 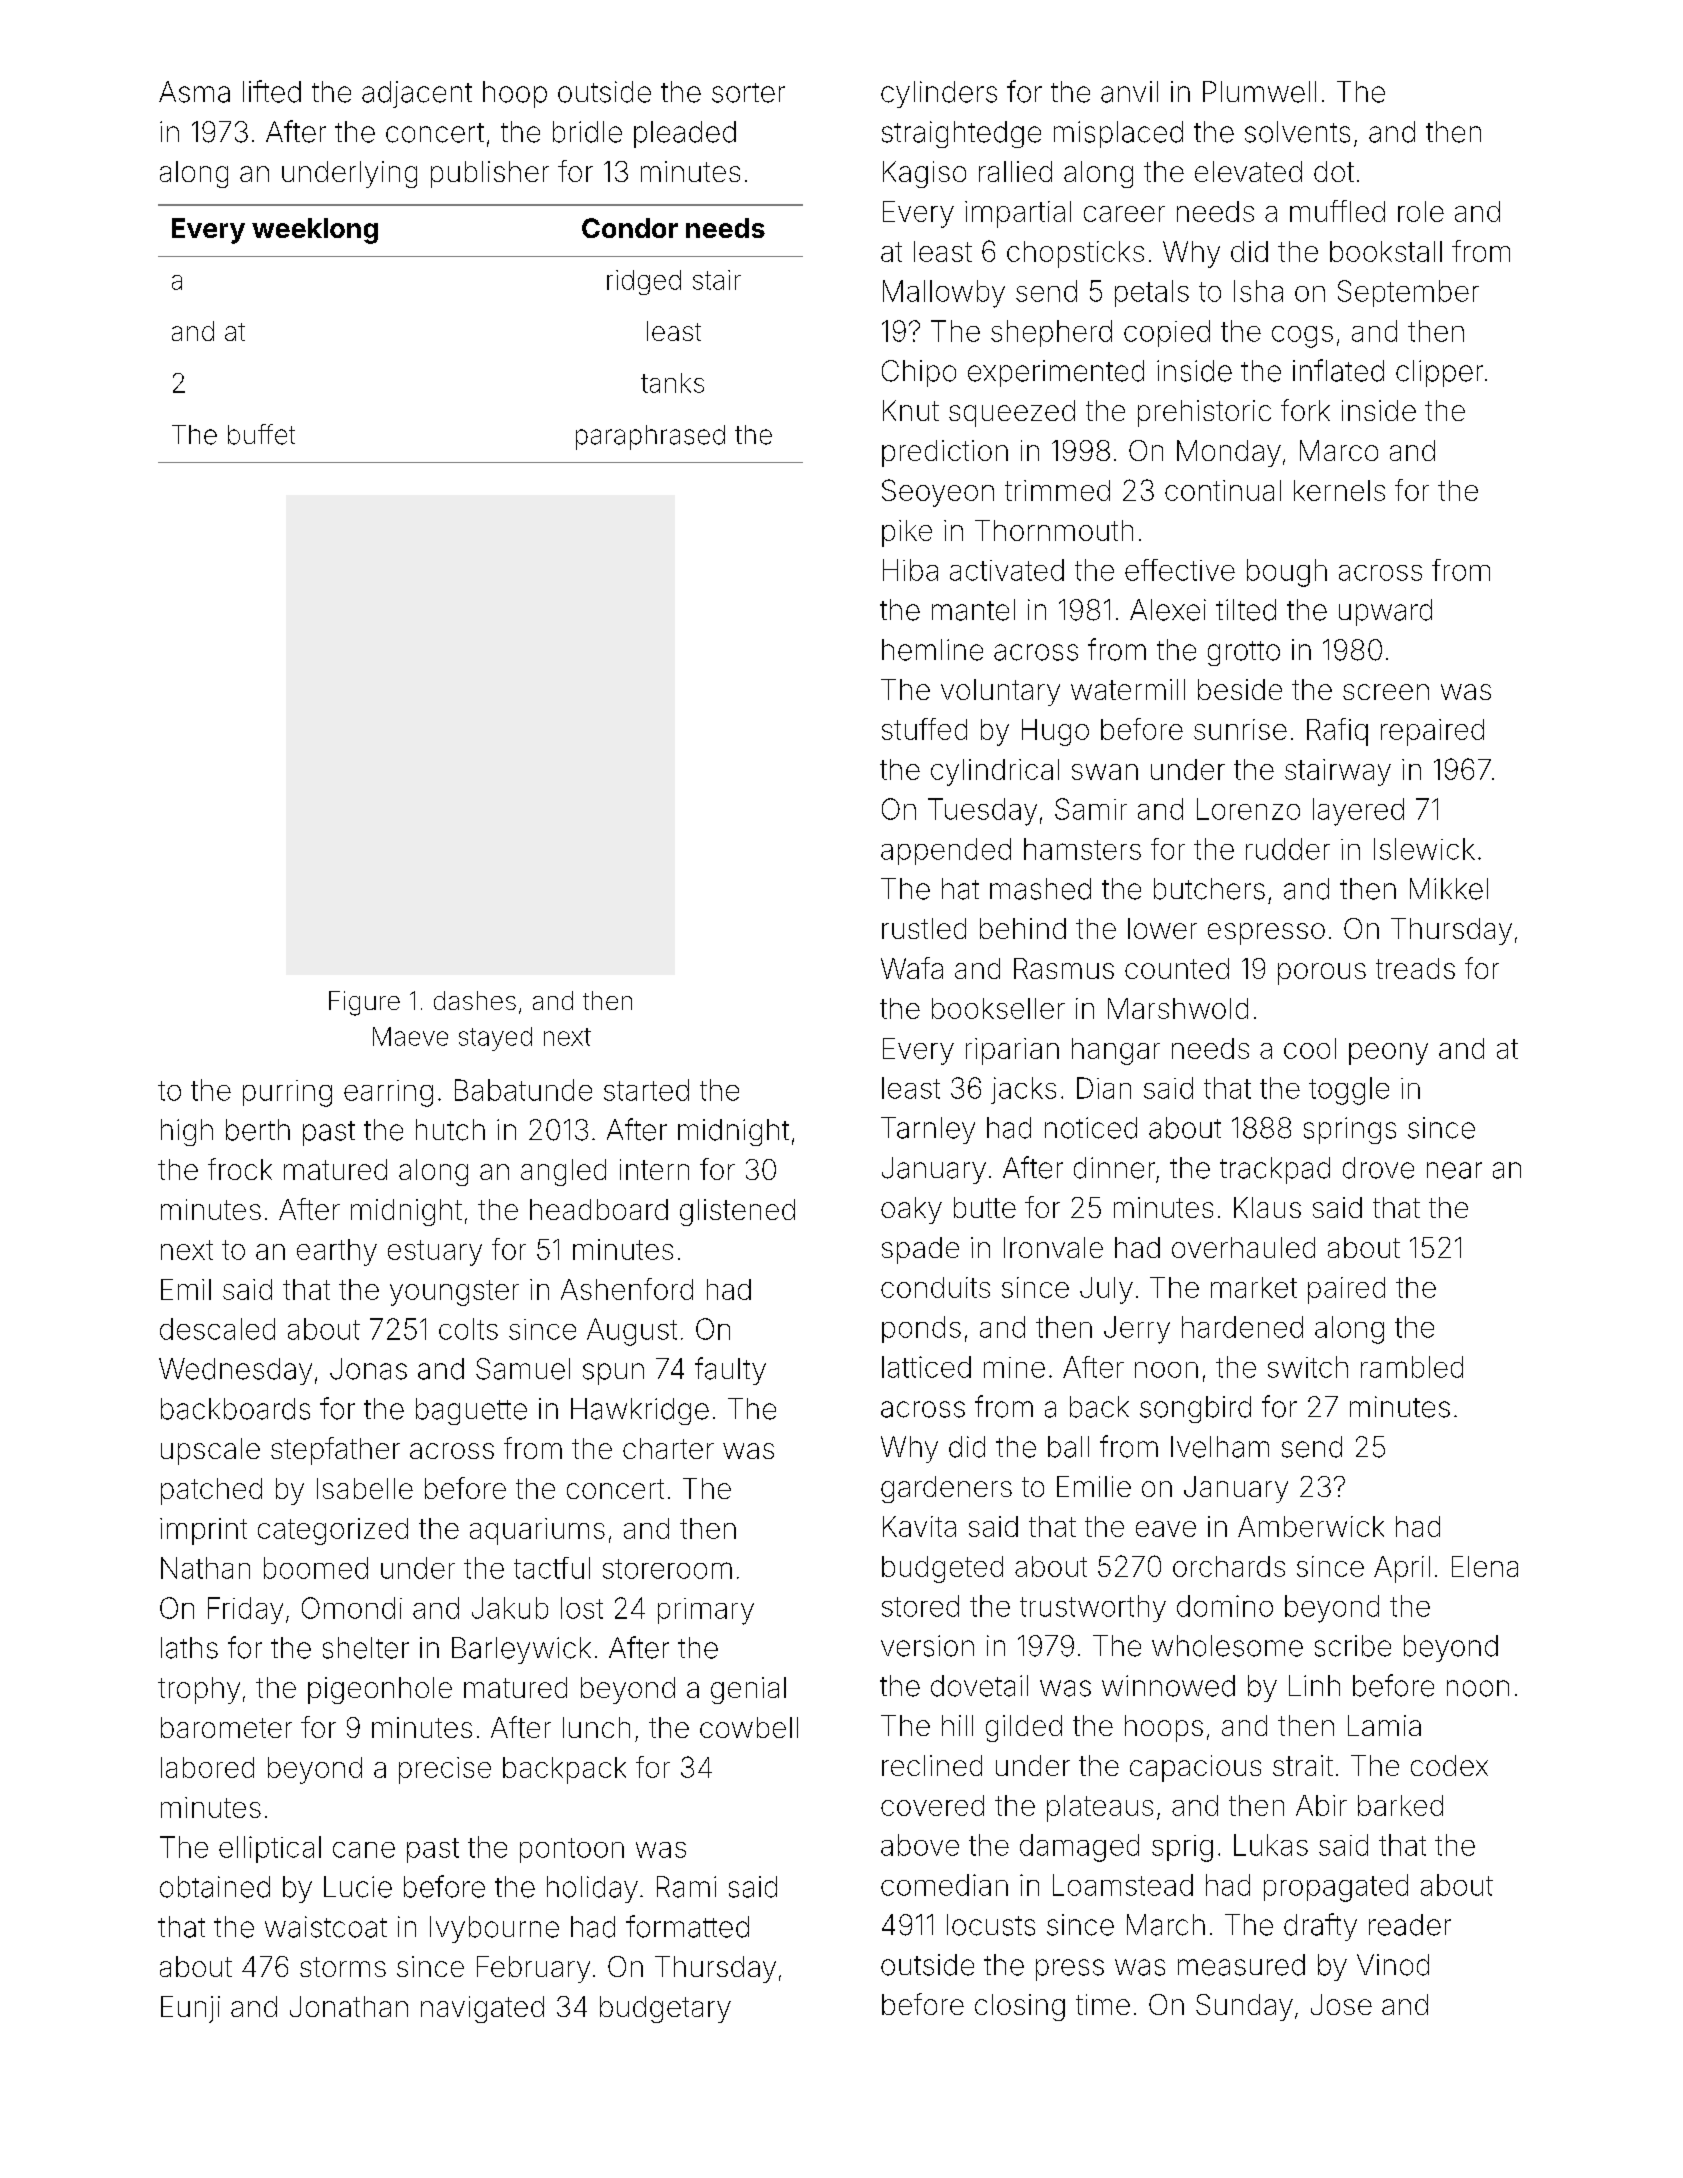 I want to click on stuffed, so click(x=924, y=729).
